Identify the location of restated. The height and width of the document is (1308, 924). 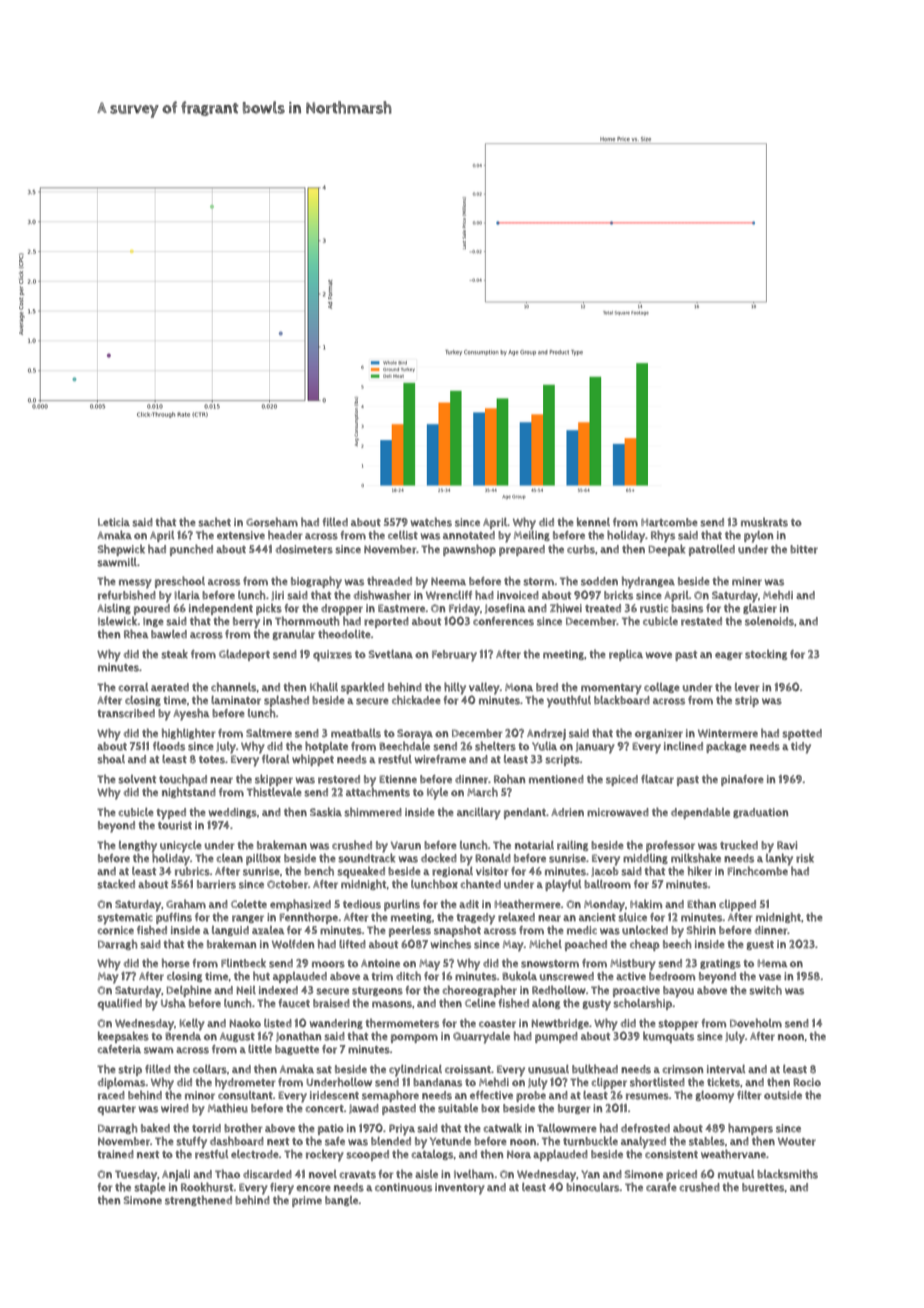
(701, 621).
